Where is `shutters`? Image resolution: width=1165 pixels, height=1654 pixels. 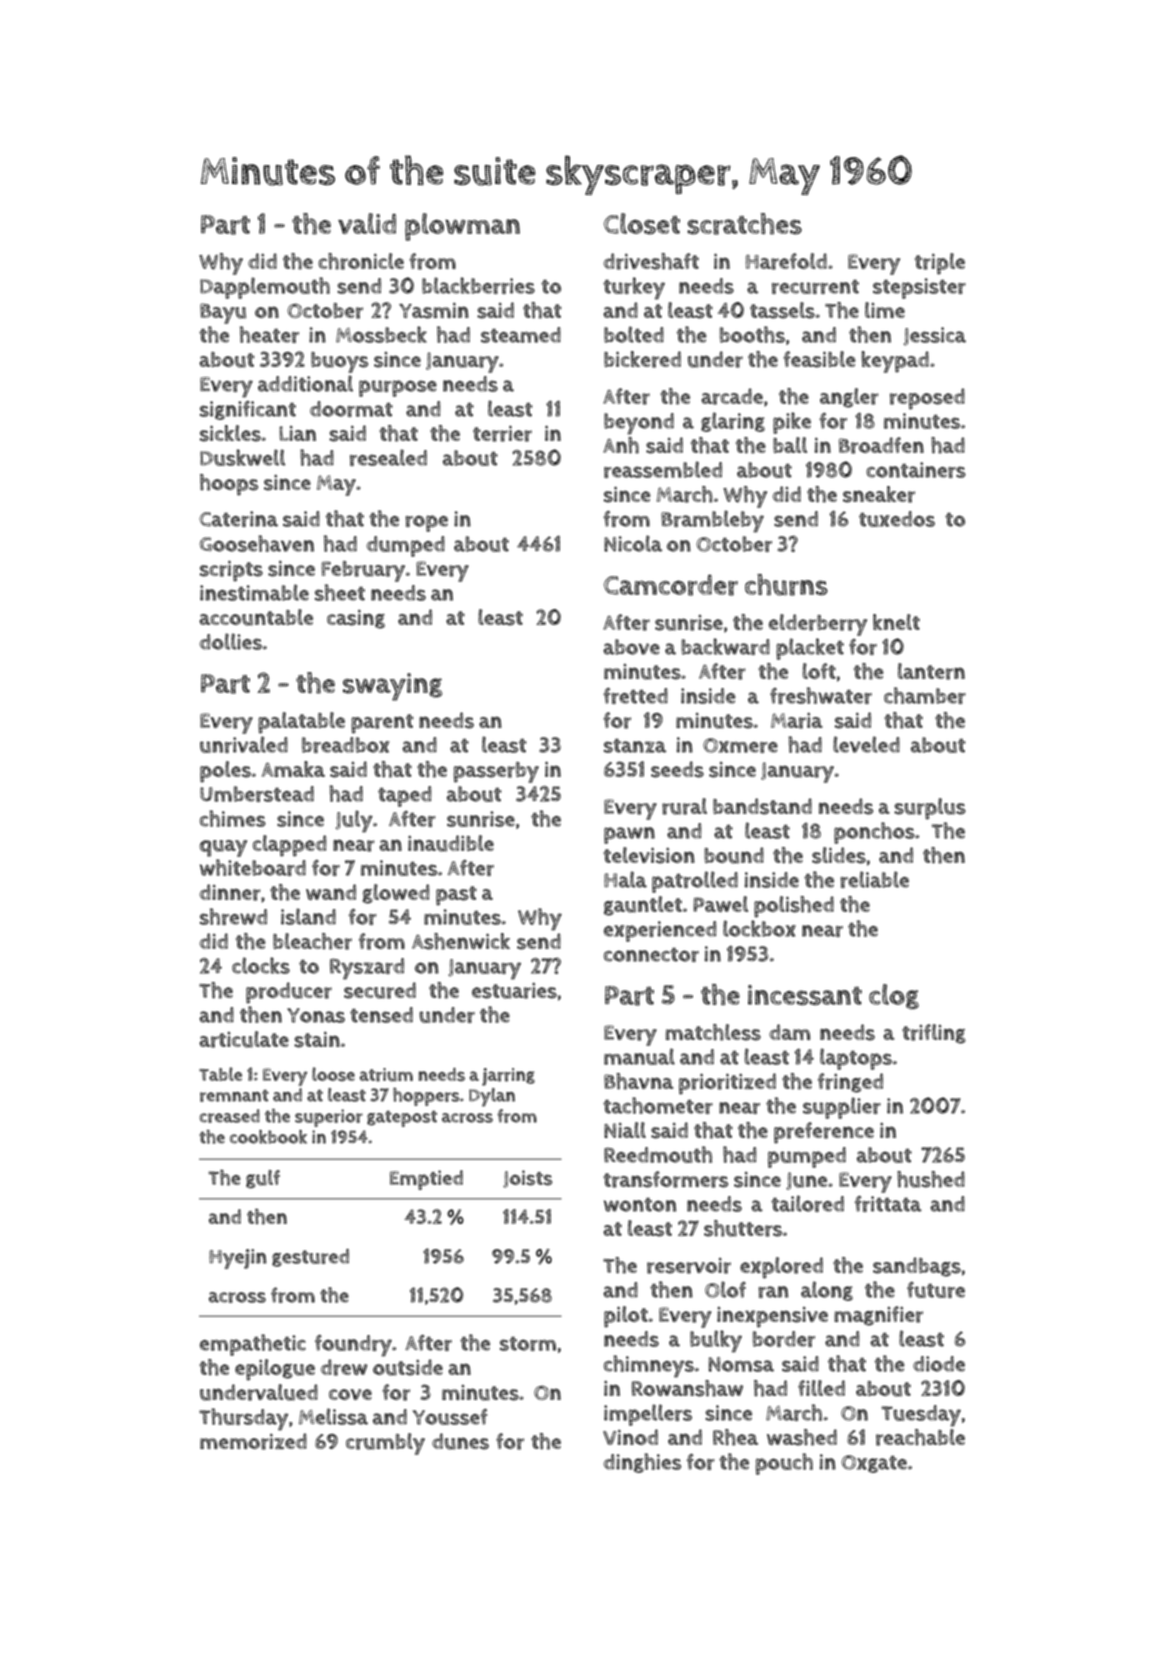
shutters is located at coordinates (743, 1228).
